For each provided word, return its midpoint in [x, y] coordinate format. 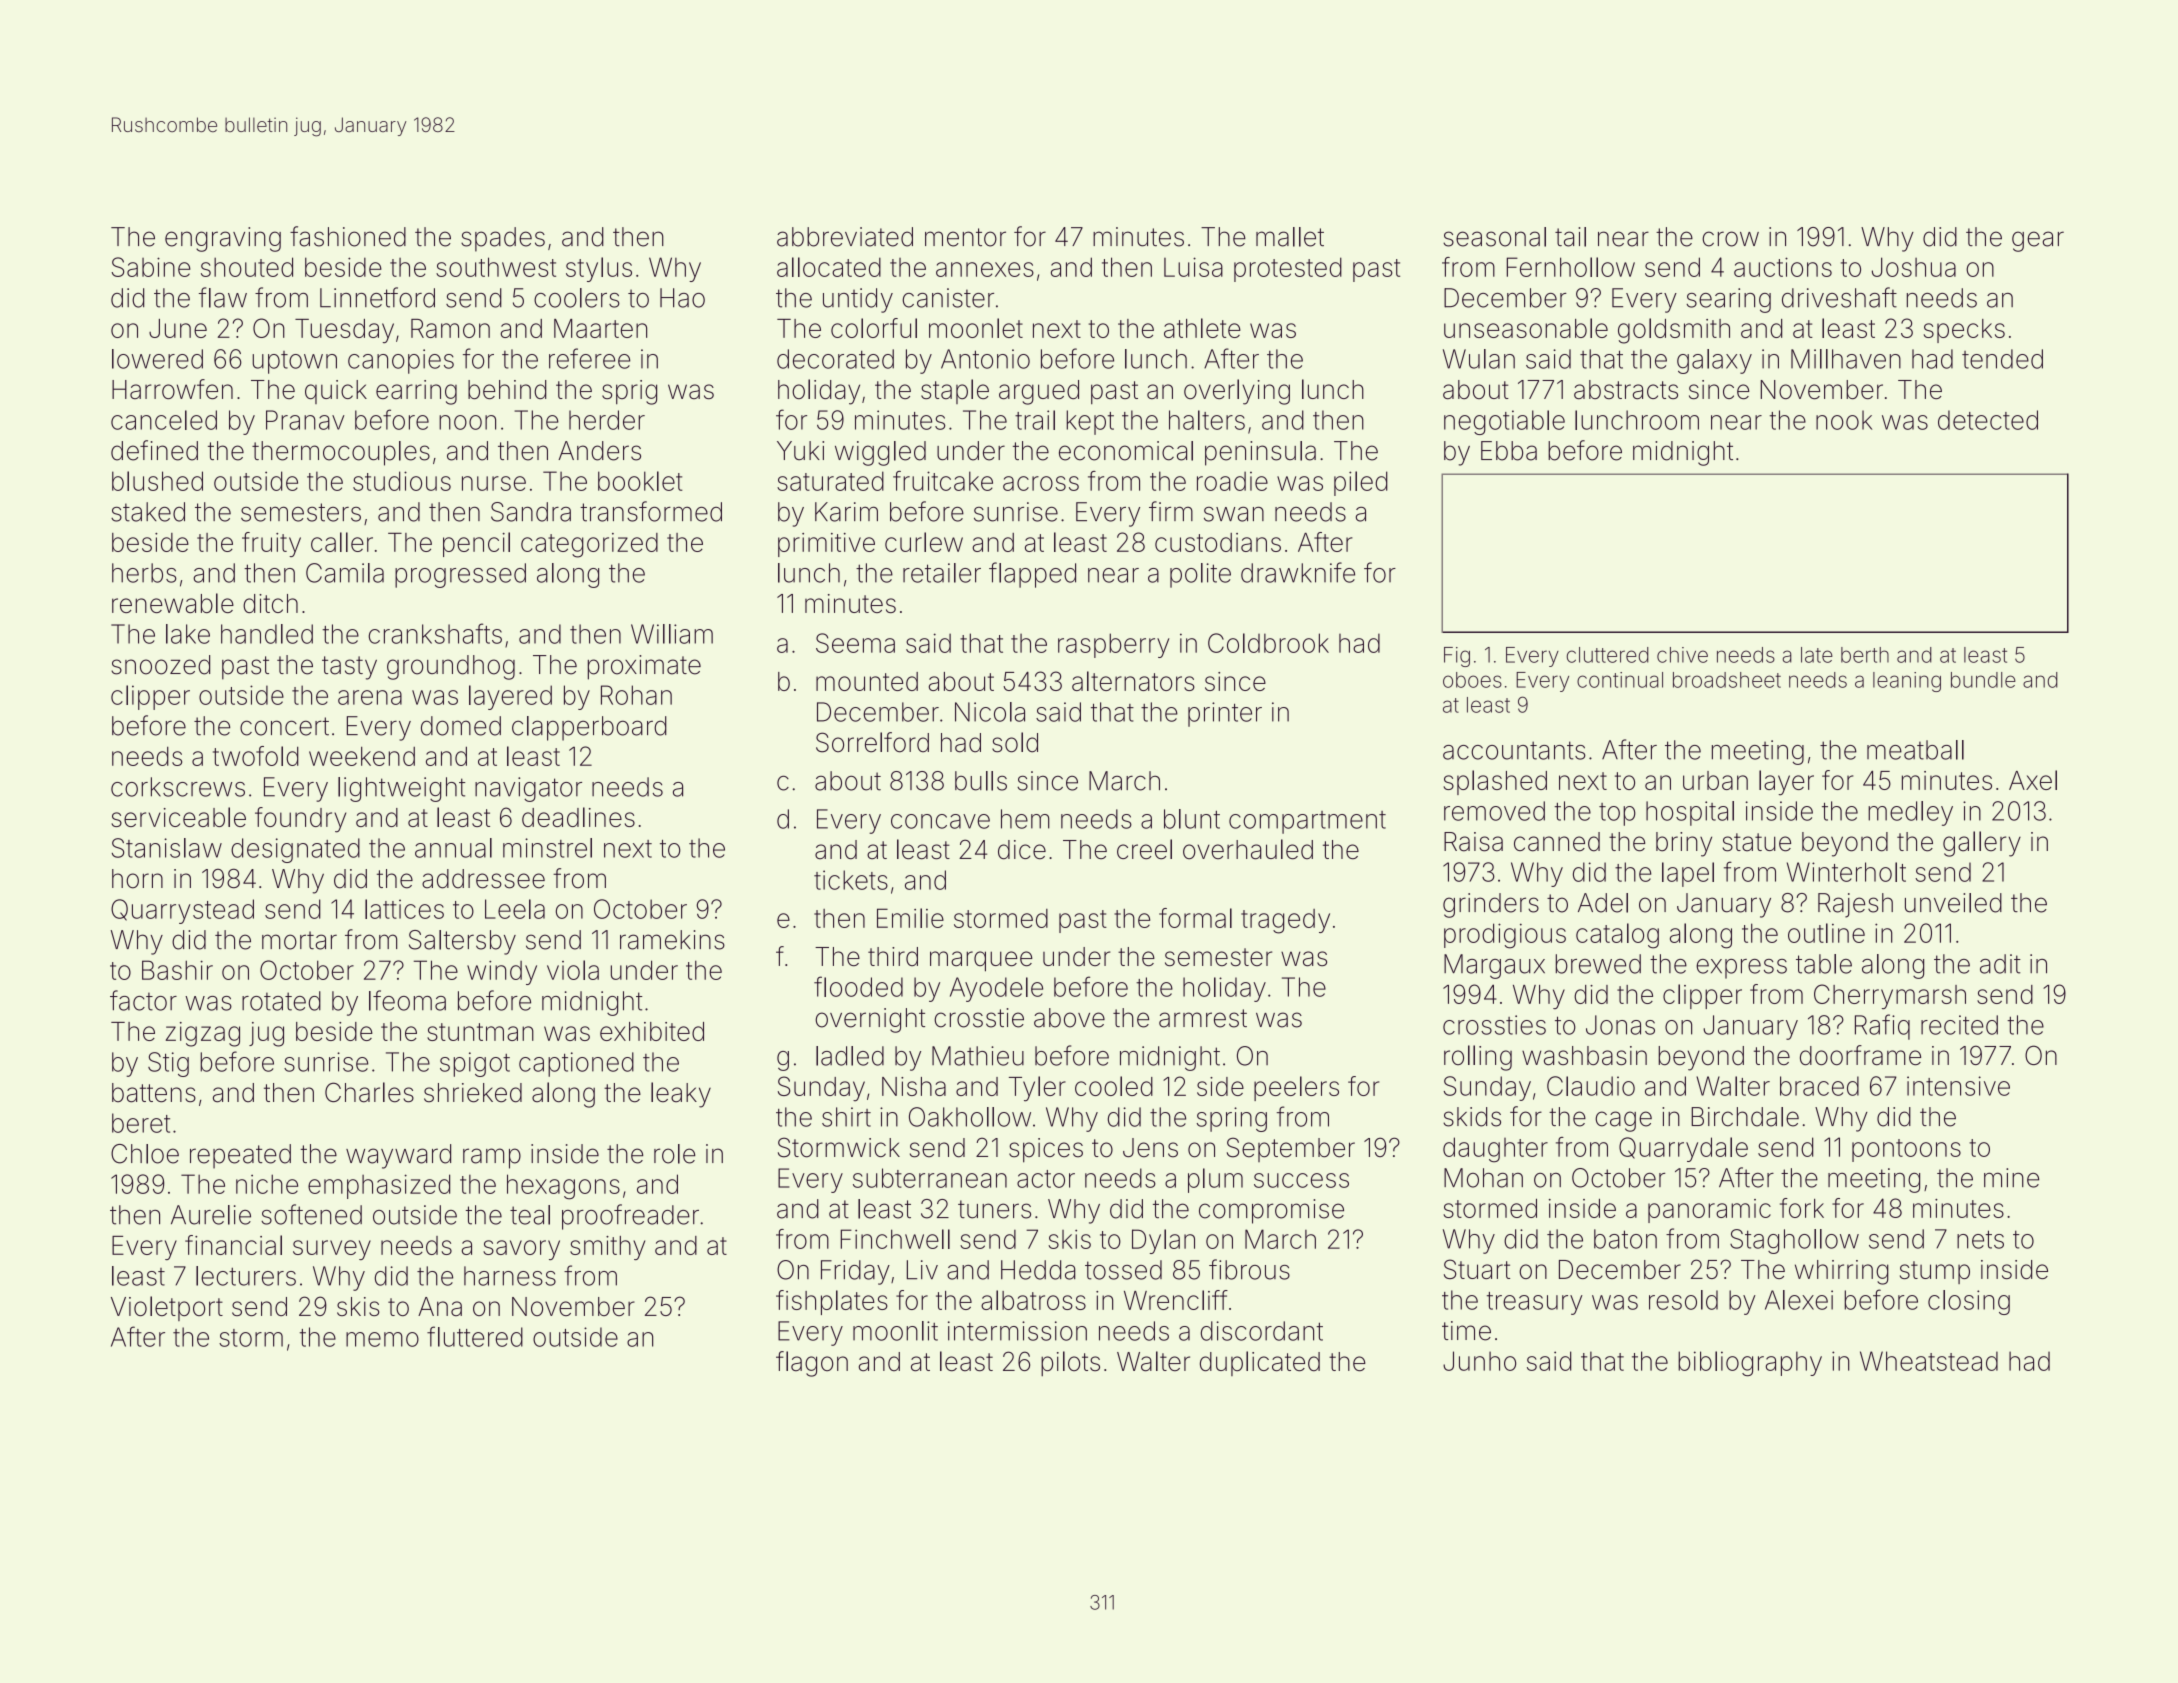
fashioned [348, 236]
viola [573, 970]
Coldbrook [1268, 643]
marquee [981, 961]
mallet [1290, 237]
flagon [812, 1364]
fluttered [475, 1336]
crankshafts [435, 633]
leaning [1907, 682]
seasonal [1494, 237]
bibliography [1750, 1363]
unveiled [1953, 903]
